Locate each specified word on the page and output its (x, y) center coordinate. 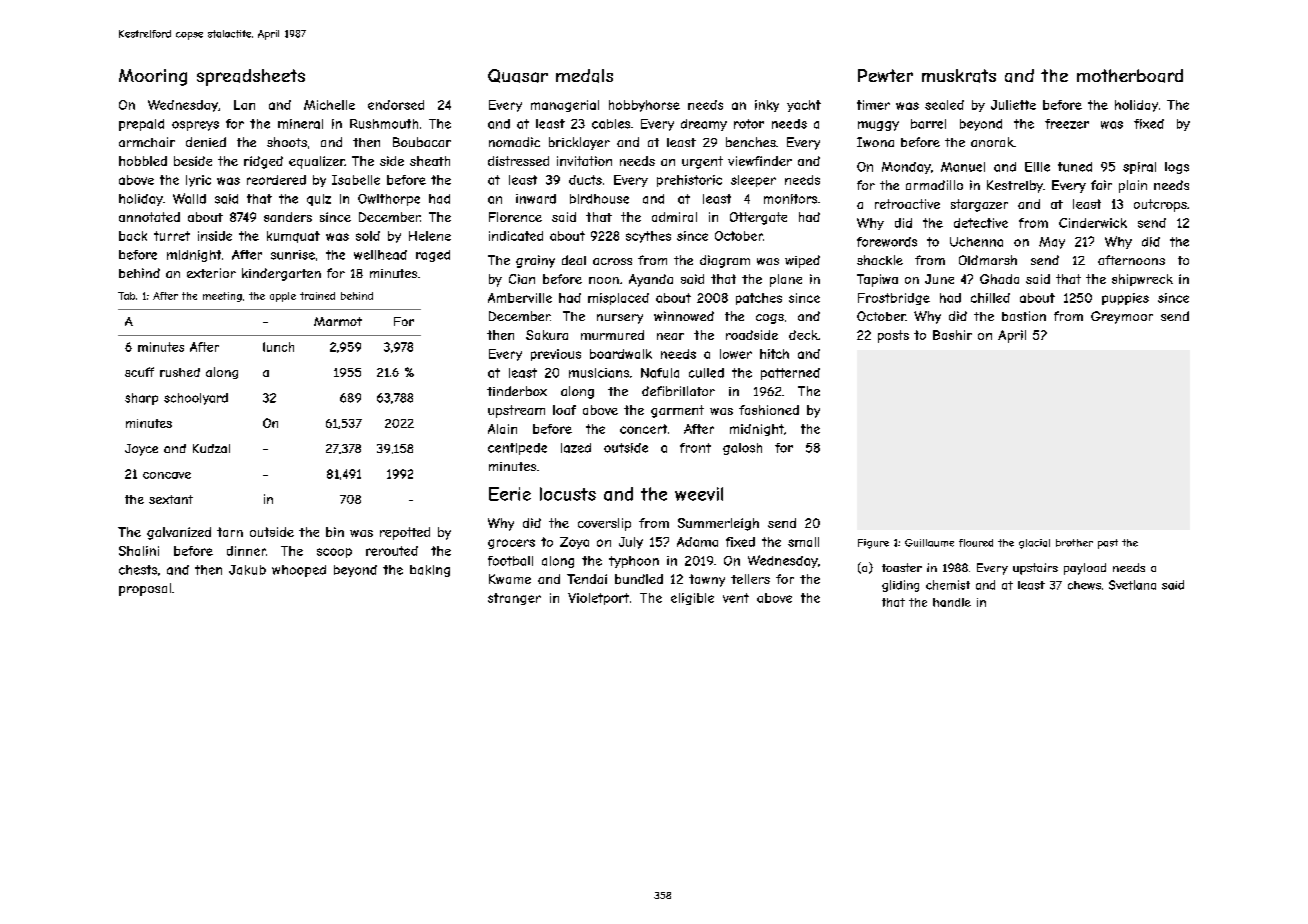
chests (138, 570)
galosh (742, 449)
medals (584, 76)
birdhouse (599, 199)
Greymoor (1122, 317)
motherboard (1130, 76)
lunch (278, 347)
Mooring (153, 77)
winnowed (684, 316)
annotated (149, 217)
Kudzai (211, 448)
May (1052, 243)
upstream (516, 411)
